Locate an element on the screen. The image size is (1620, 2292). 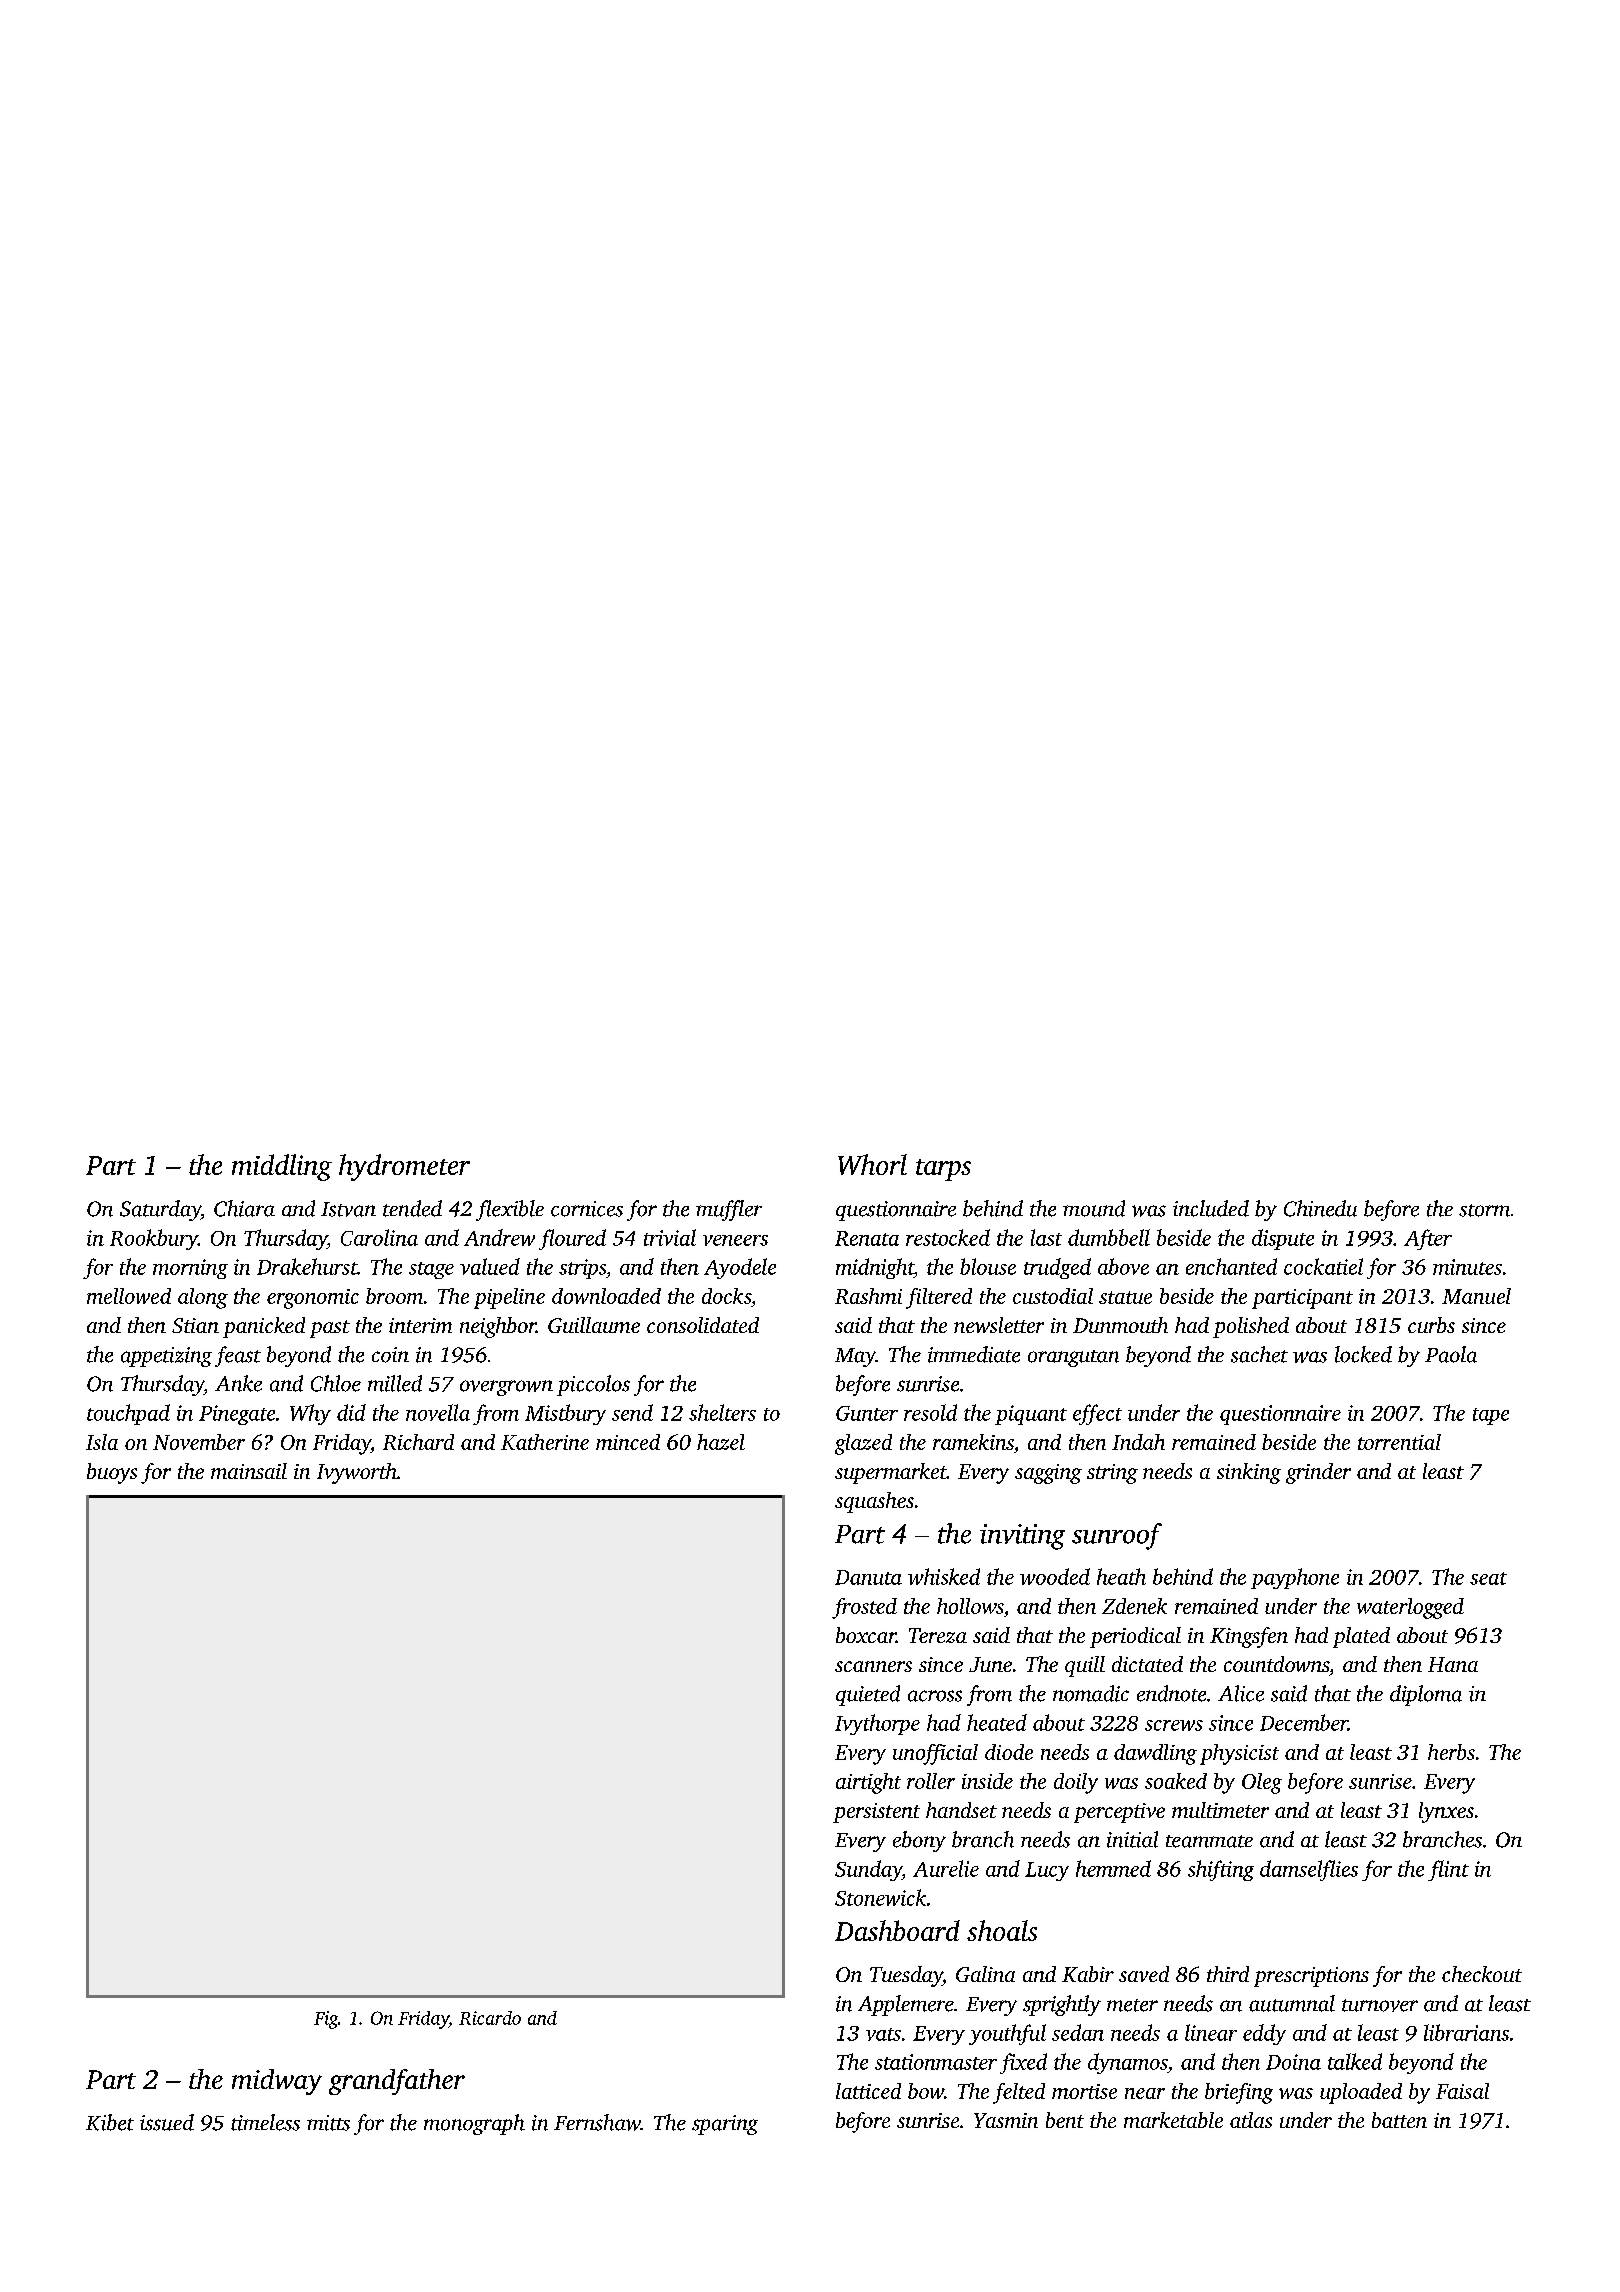
timeless is located at coordinates (265, 2122).
